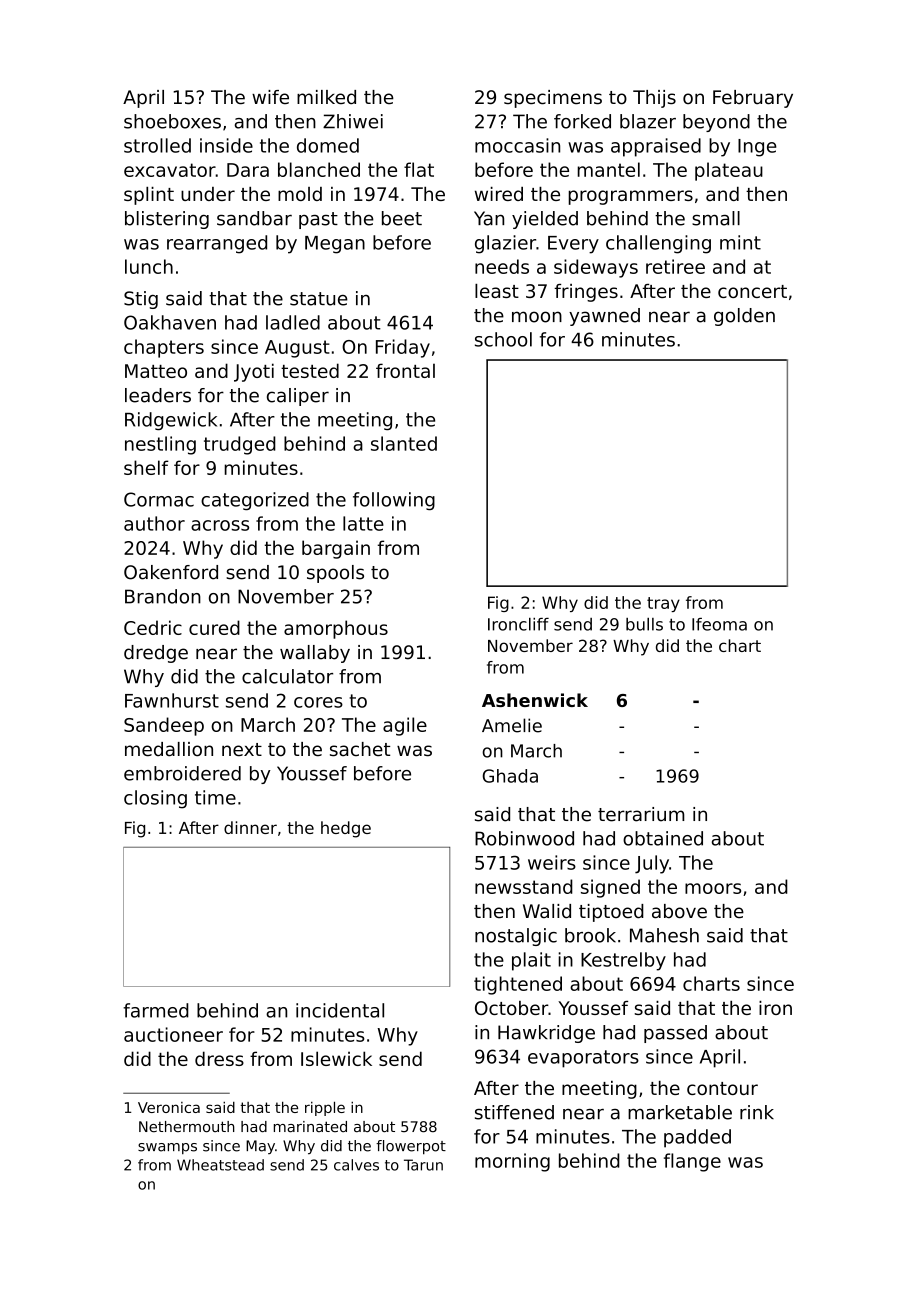 This page has width=924, height=1308. I want to click on obtained, so click(663, 838).
